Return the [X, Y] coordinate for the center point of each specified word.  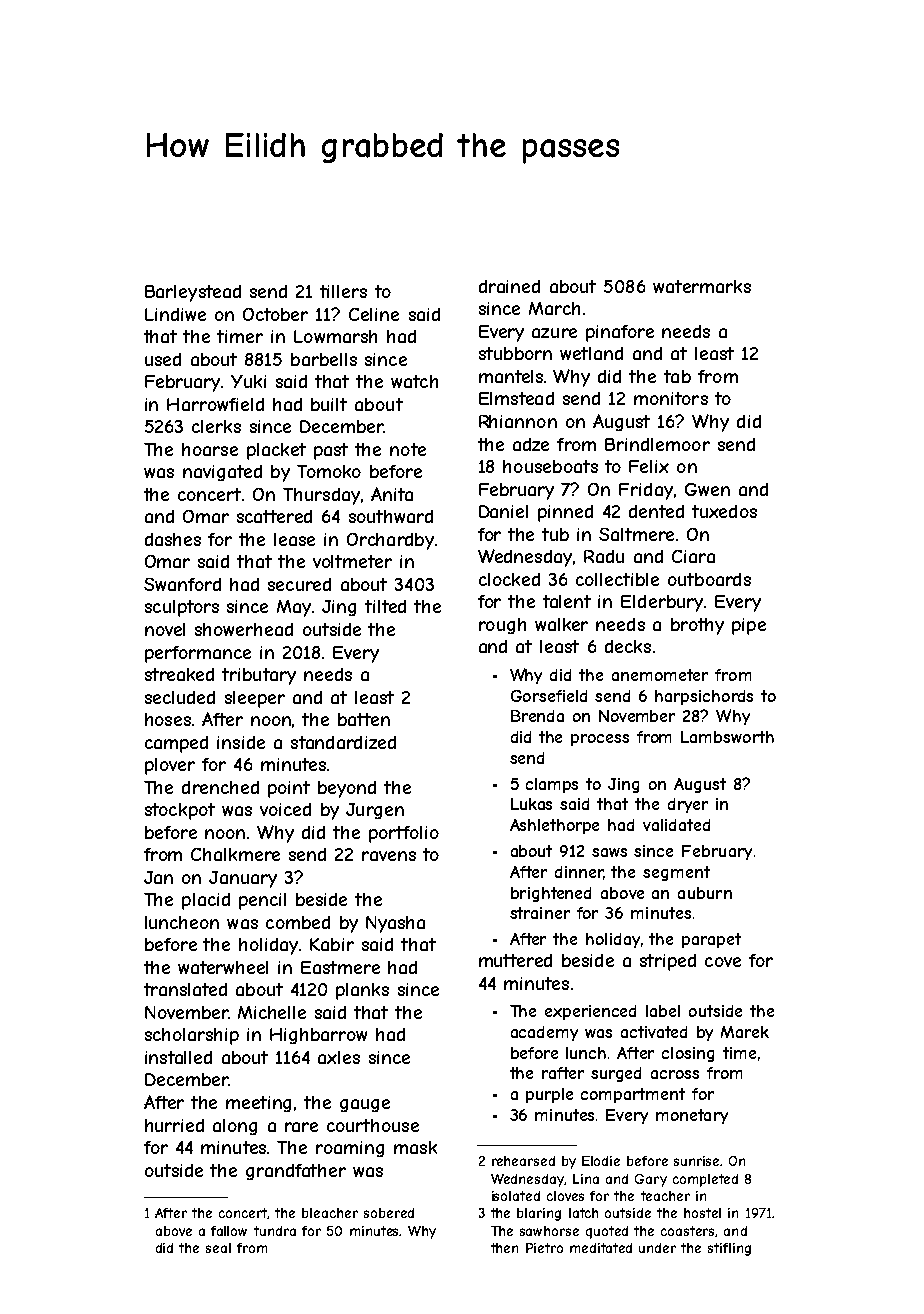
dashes [173, 539]
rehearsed [523, 1161]
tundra [275, 1231]
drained [509, 286]
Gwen [707, 489]
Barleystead [193, 293]
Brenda [537, 716]
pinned [565, 513]
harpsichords [704, 697]
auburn [705, 893]
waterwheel [223, 967]
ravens [389, 856]
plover [170, 766]
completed [705, 1180]
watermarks [702, 286]
